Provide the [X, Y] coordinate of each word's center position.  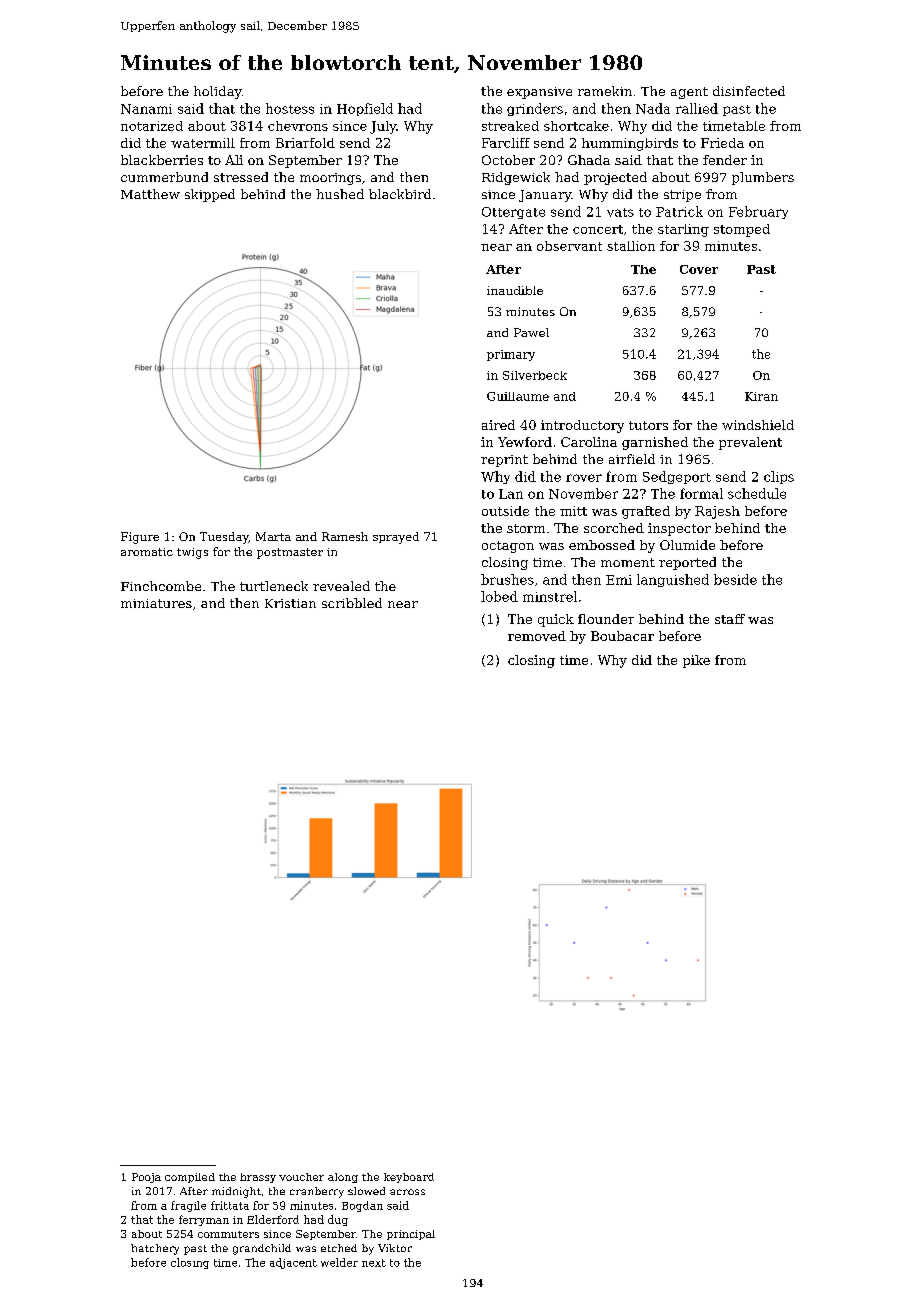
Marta [273, 536]
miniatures [156, 603]
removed [537, 636]
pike [696, 661]
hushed [340, 194]
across [407, 1192]
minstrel [550, 596]
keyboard [409, 1178]
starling [683, 230]
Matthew [150, 194]
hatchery [155, 1249]
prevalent [750, 443]
